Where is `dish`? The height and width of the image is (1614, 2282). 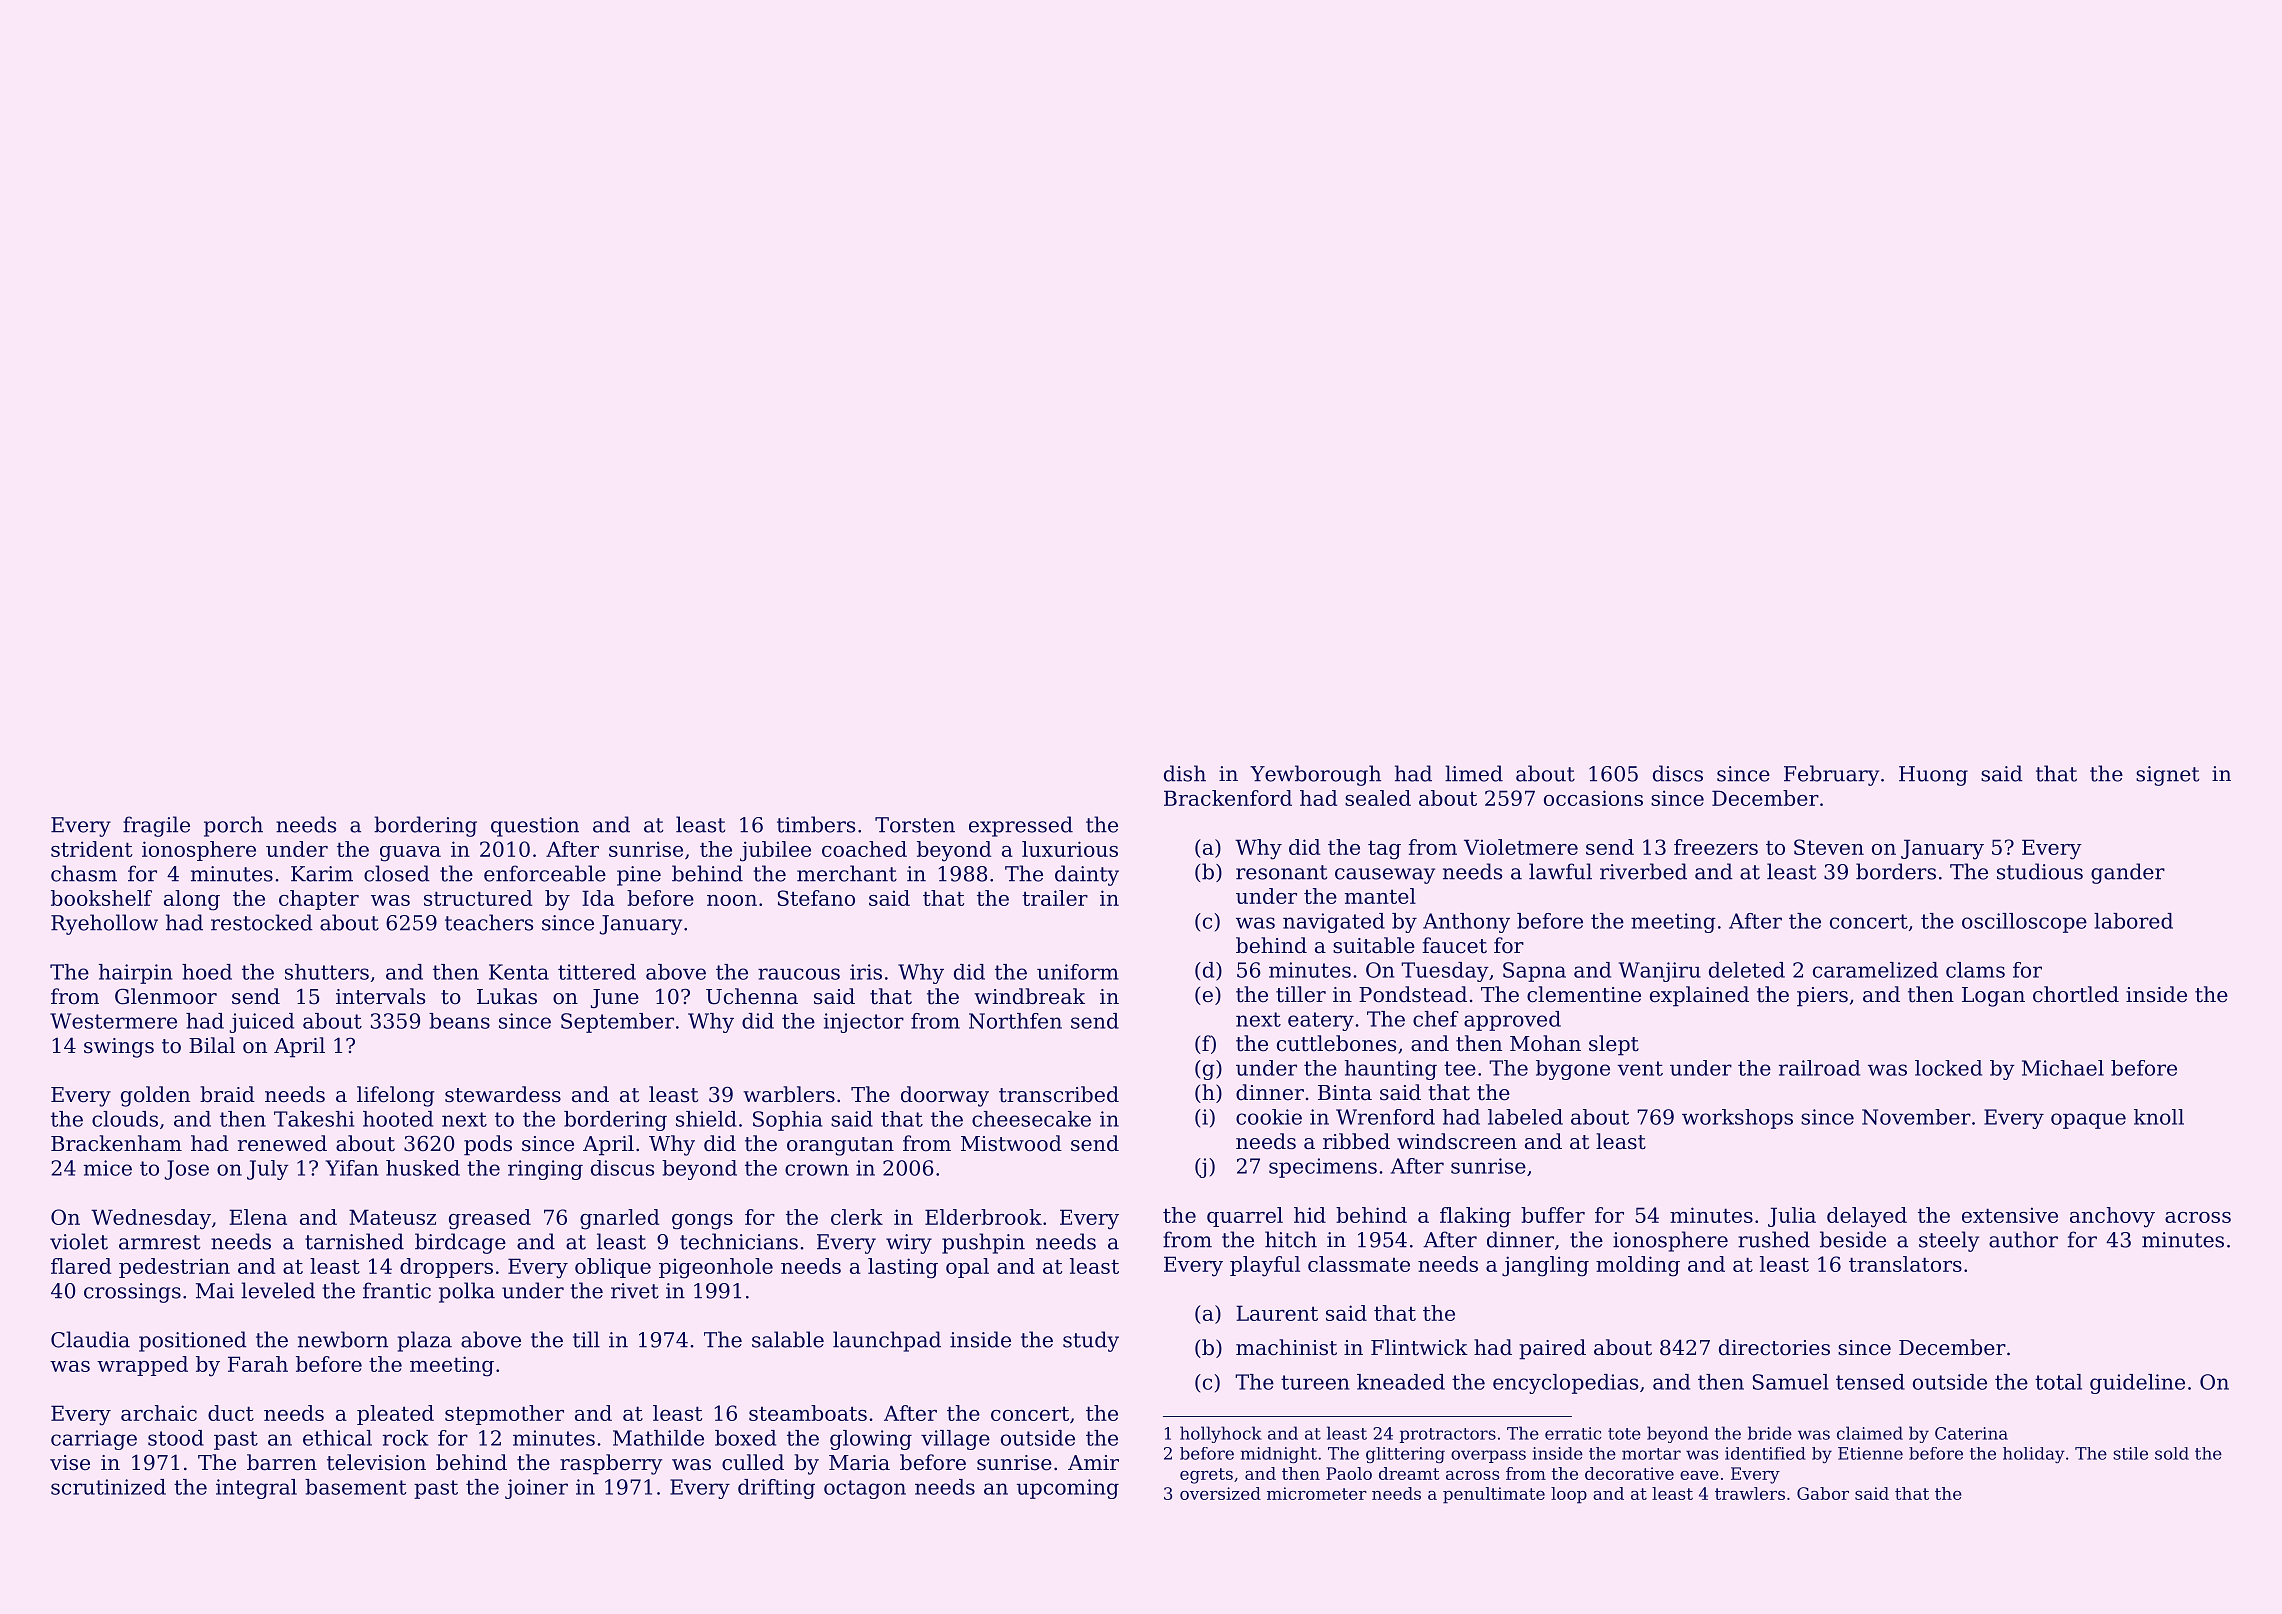
dish is located at coordinates (1185, 773).
